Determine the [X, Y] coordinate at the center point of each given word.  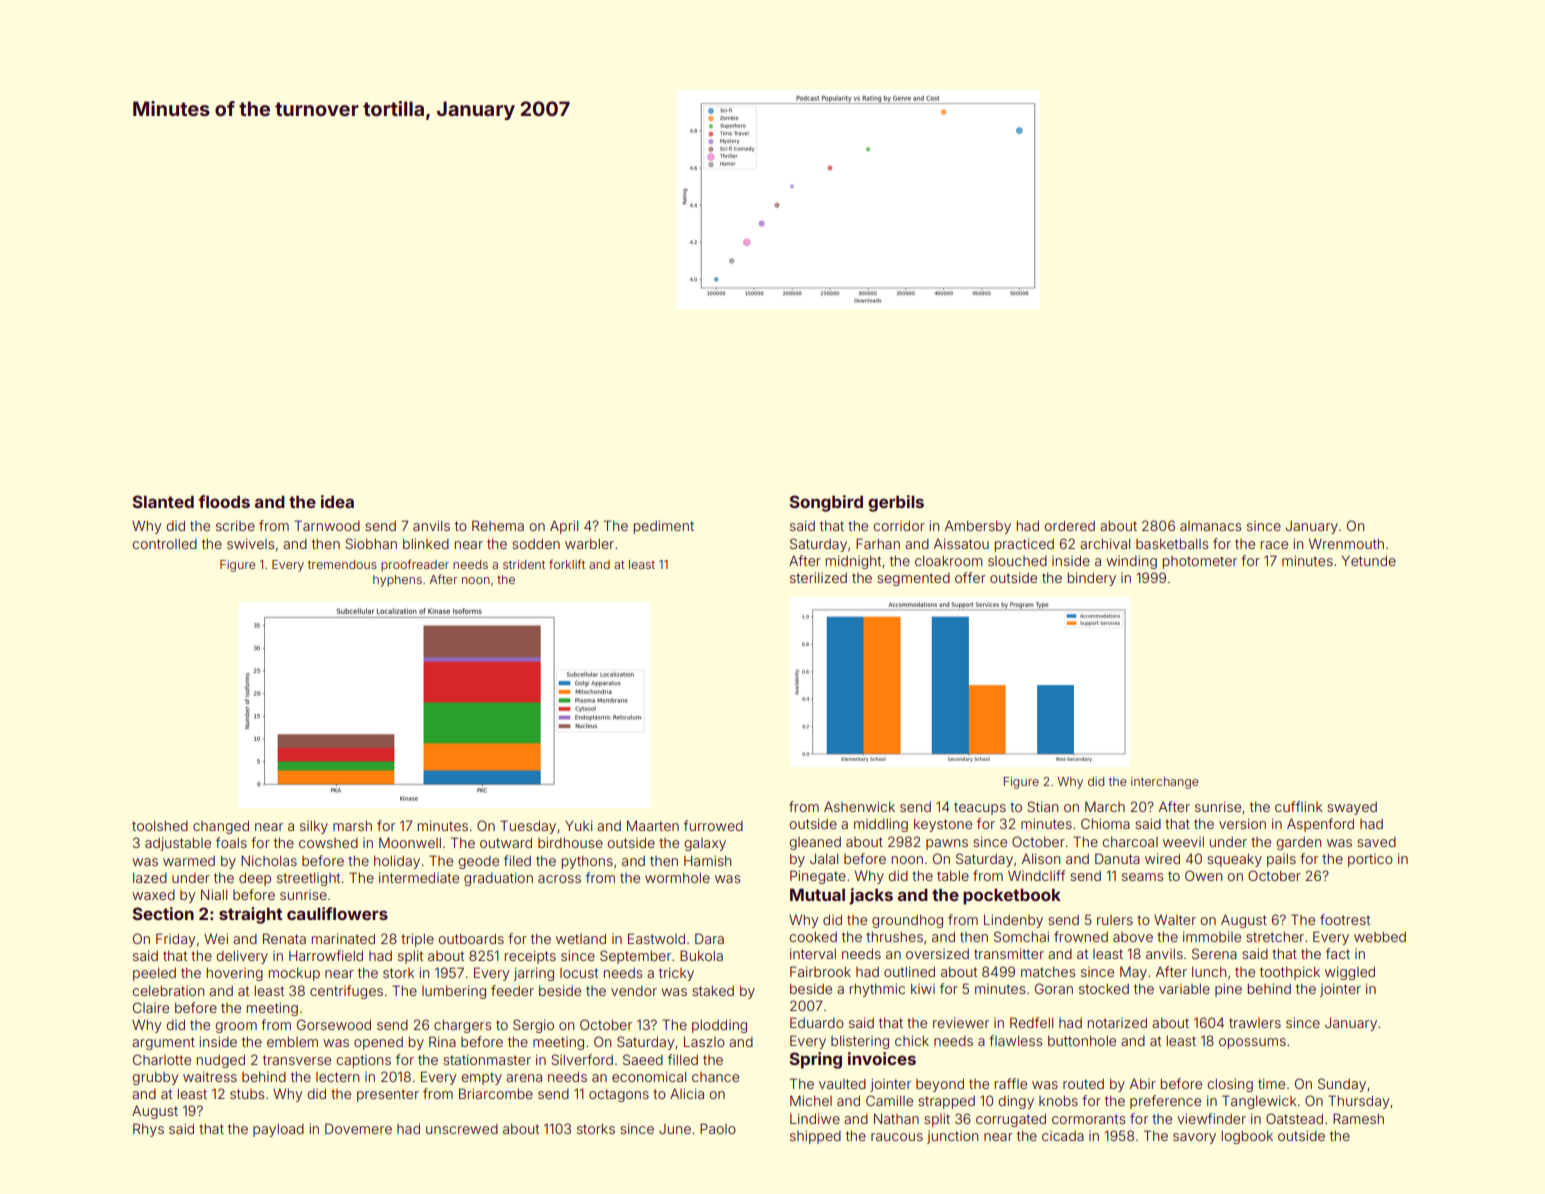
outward [506, 842]
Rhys [148, 1130]
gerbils [896, 503]
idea [337, 501]
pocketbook [1012, 896]
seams [1142, 877]
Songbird [826, 503]
